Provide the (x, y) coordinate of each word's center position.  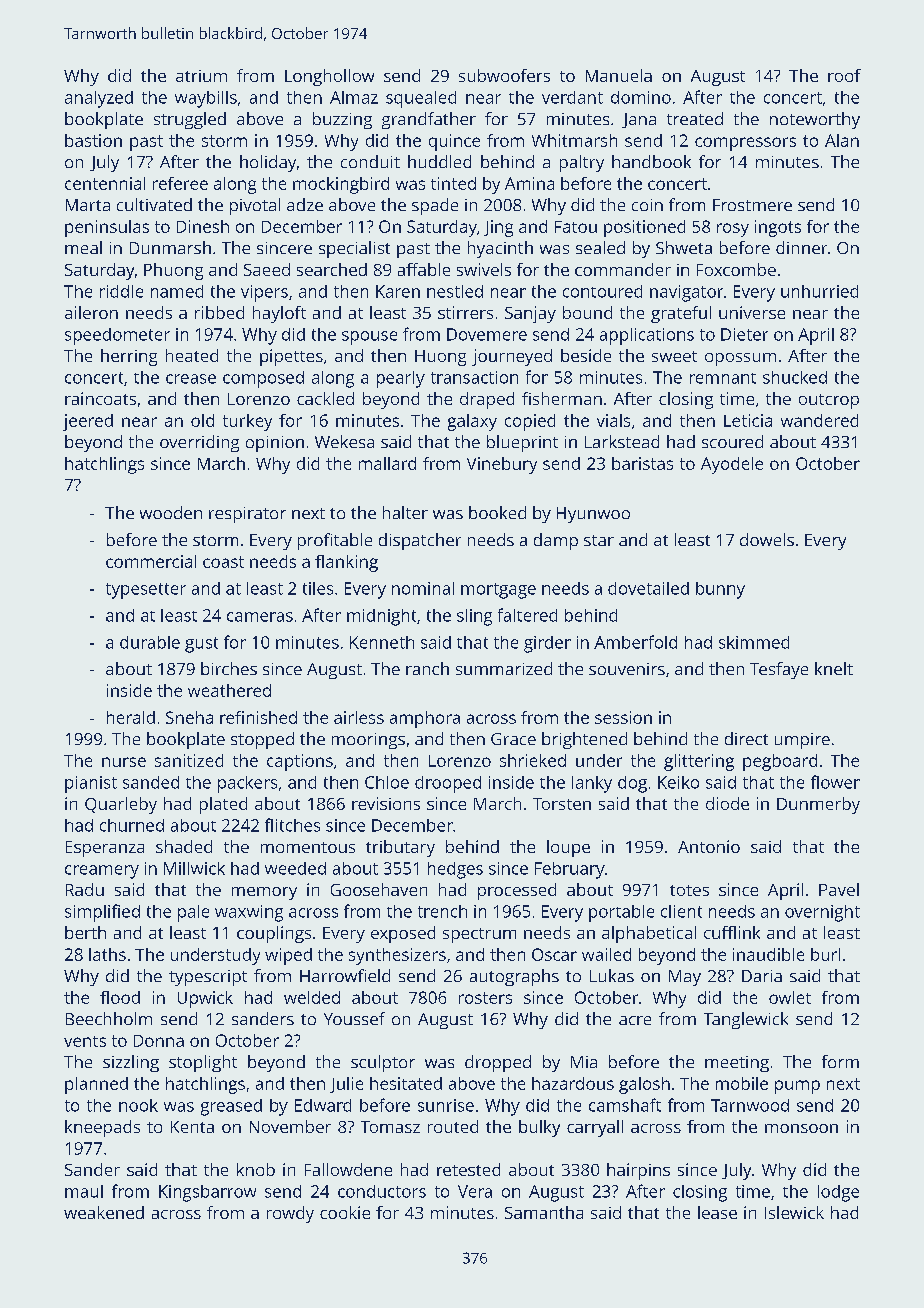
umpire (802, 741)
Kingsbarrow (207, 1193)
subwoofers (504, 75)
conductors (382, 1191)
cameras (260, 617)
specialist (354, 249)
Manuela (619, 75)
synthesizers (397, 956)
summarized (504, 668)
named (177, 291)
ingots (778, 228)
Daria (762, 976)
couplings (274, 934)
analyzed (99, 99)
